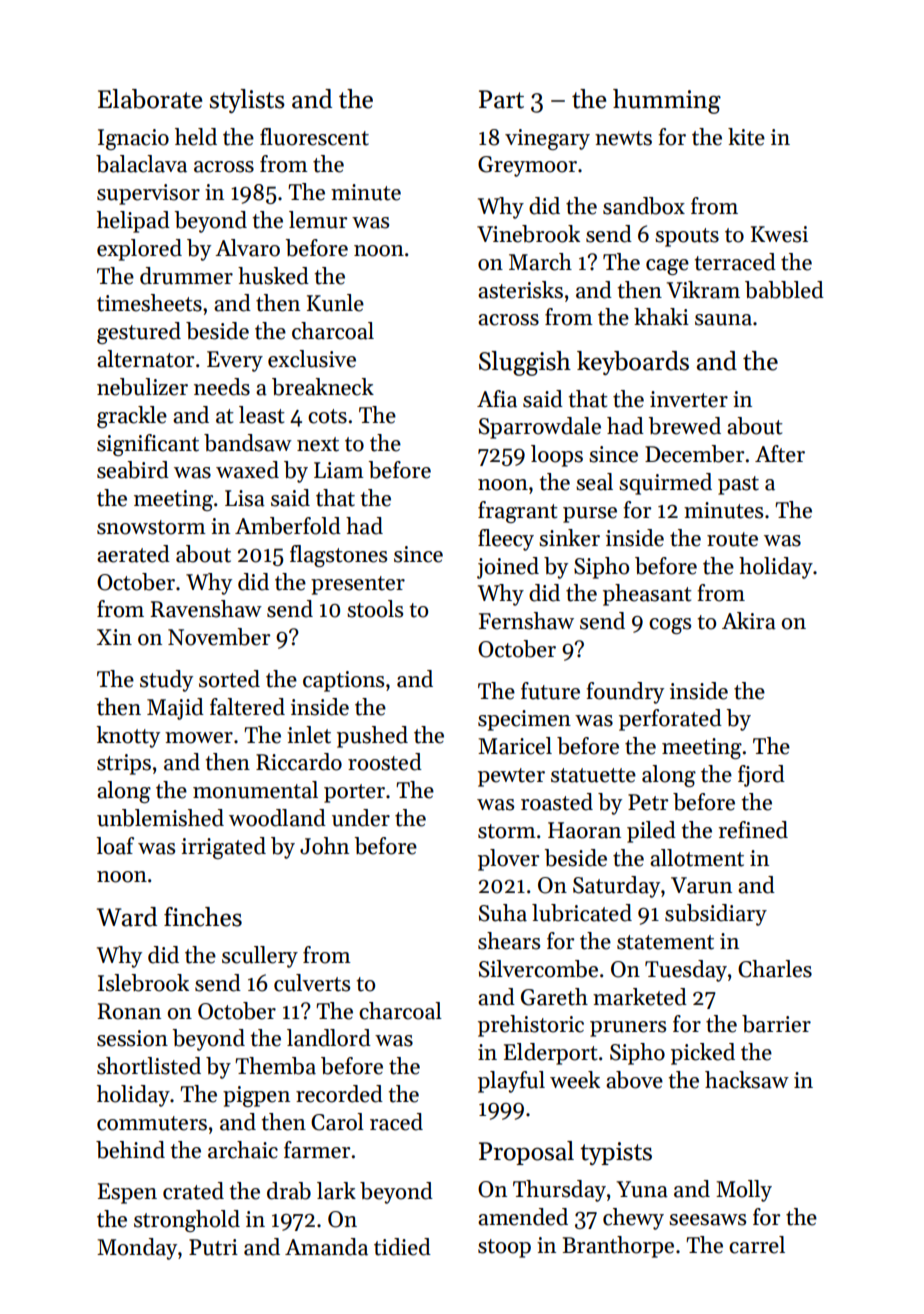 The height and width of the screenshot is (1314, 924). I want to click on stoop, so click(504, 1248).
